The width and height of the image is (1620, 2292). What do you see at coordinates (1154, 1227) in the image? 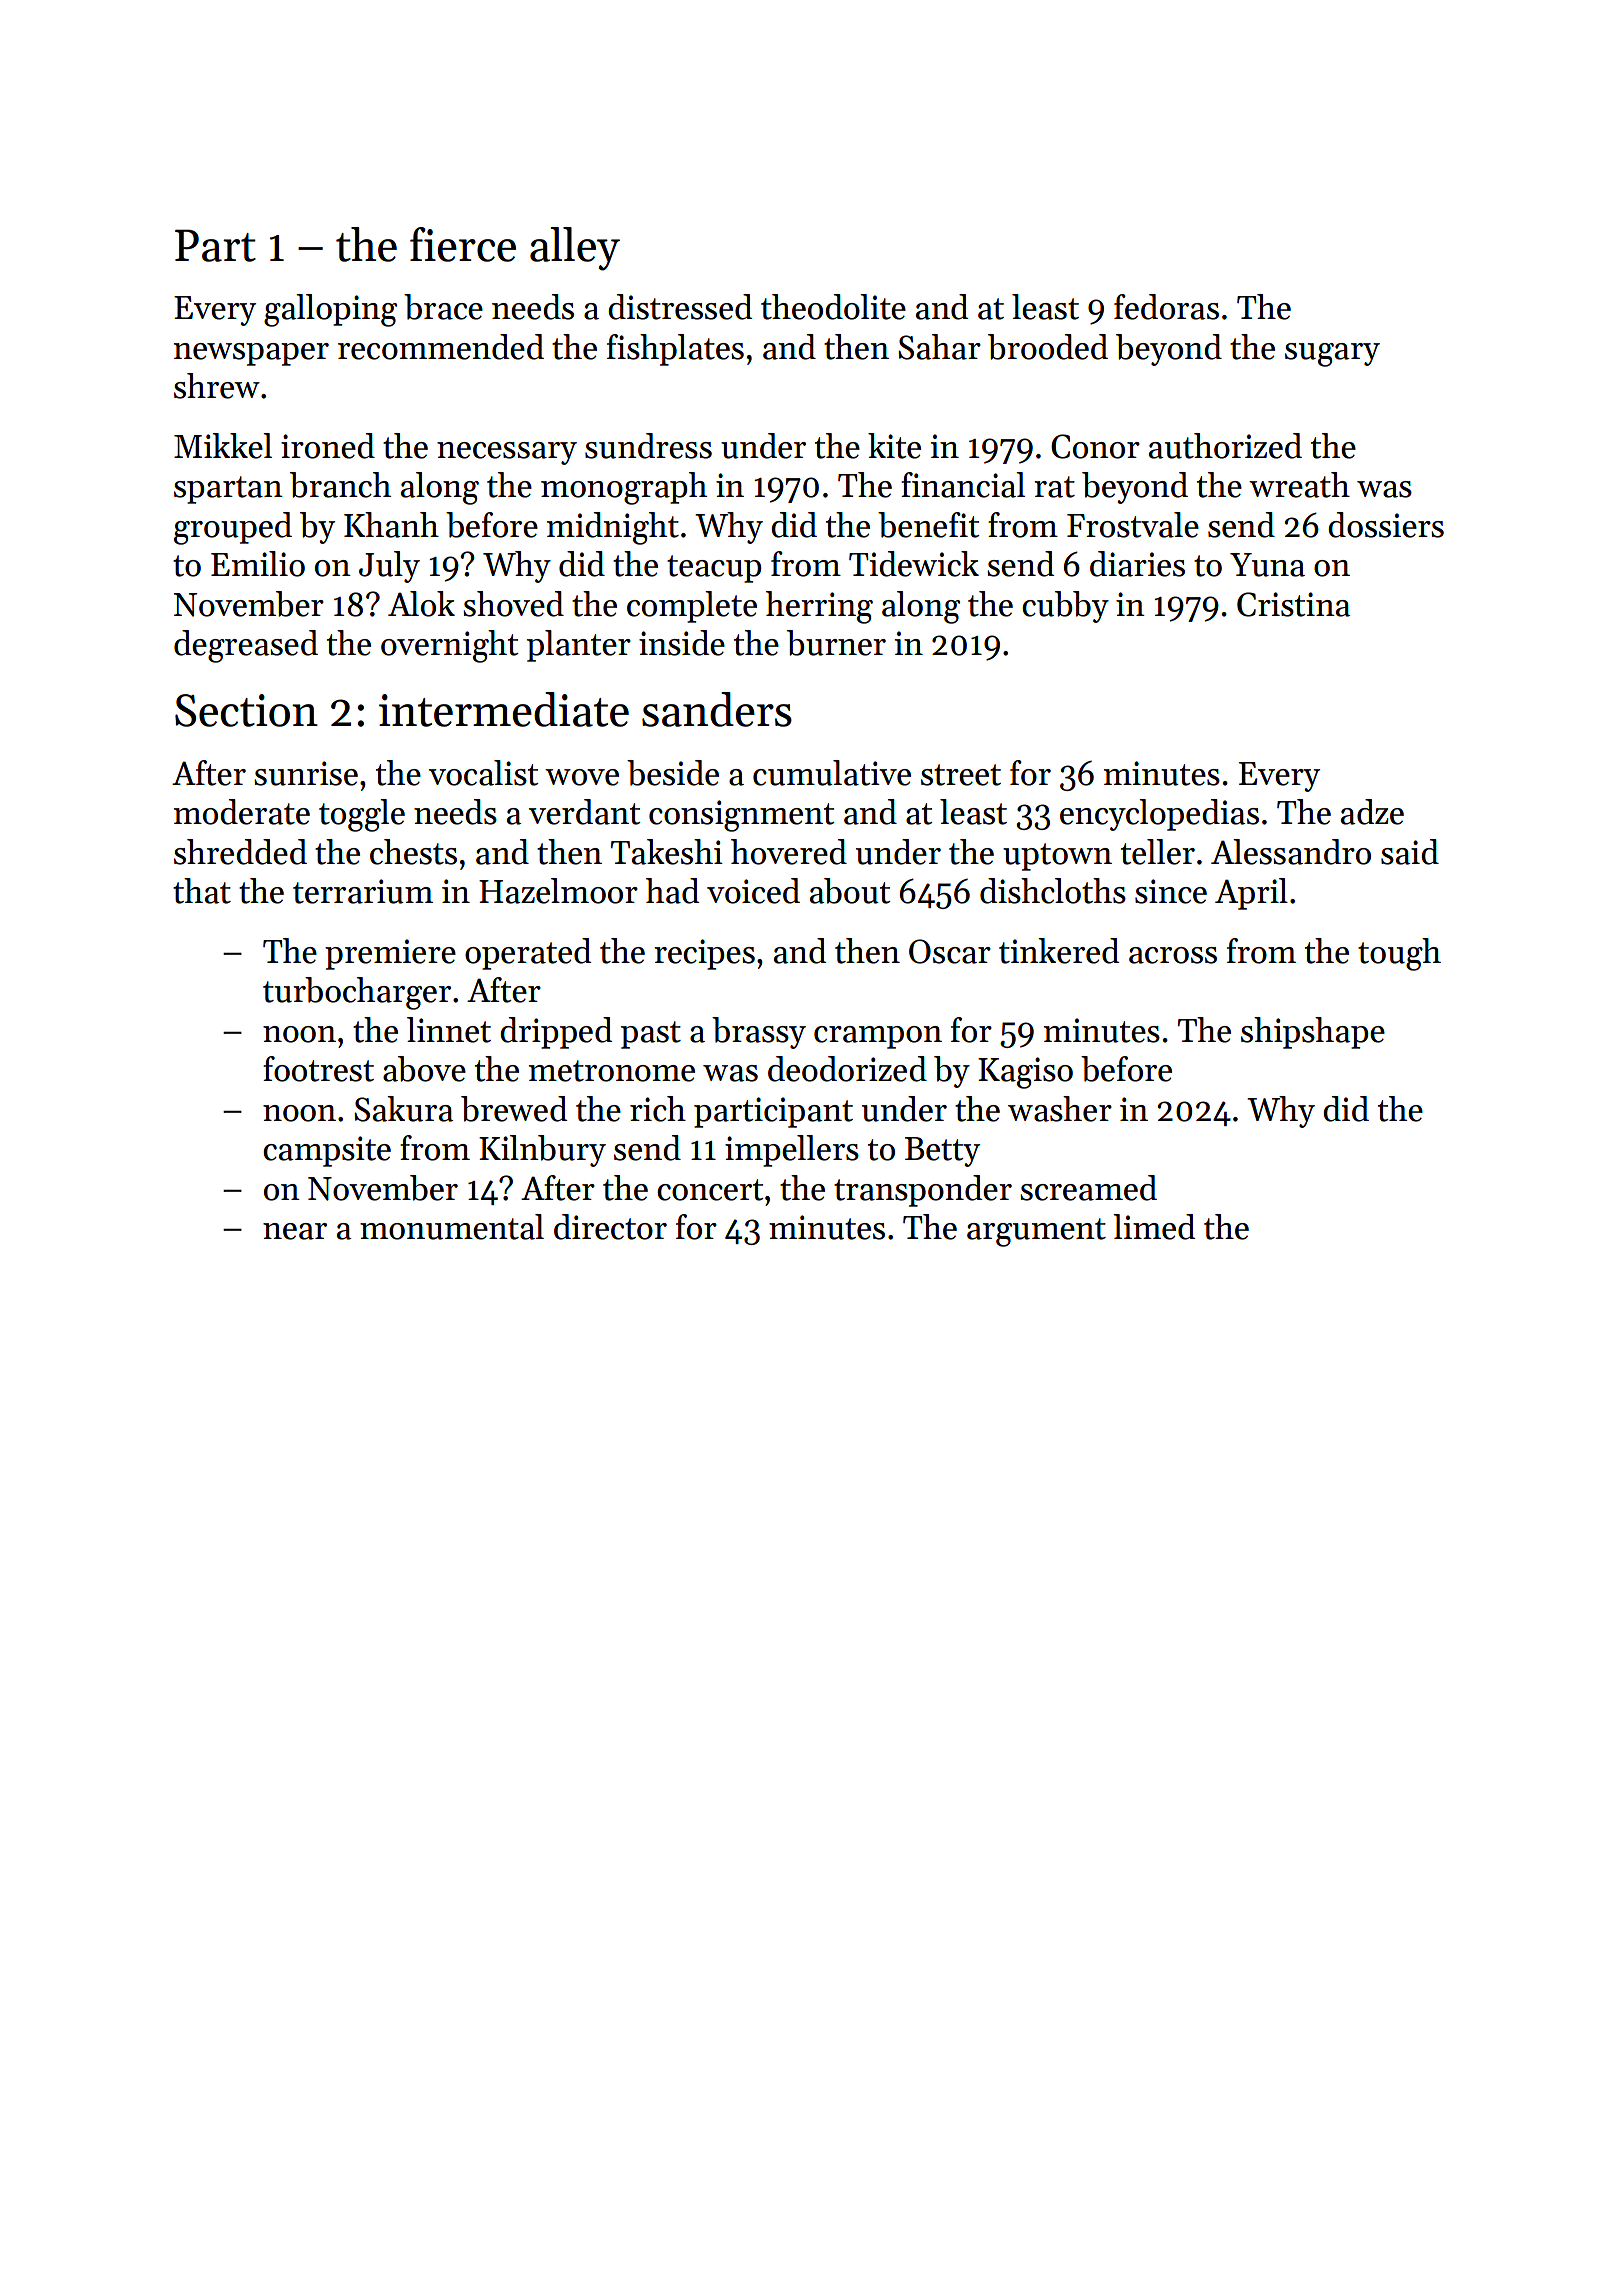
I see `limed` at bounding box center [1154, 1227].
